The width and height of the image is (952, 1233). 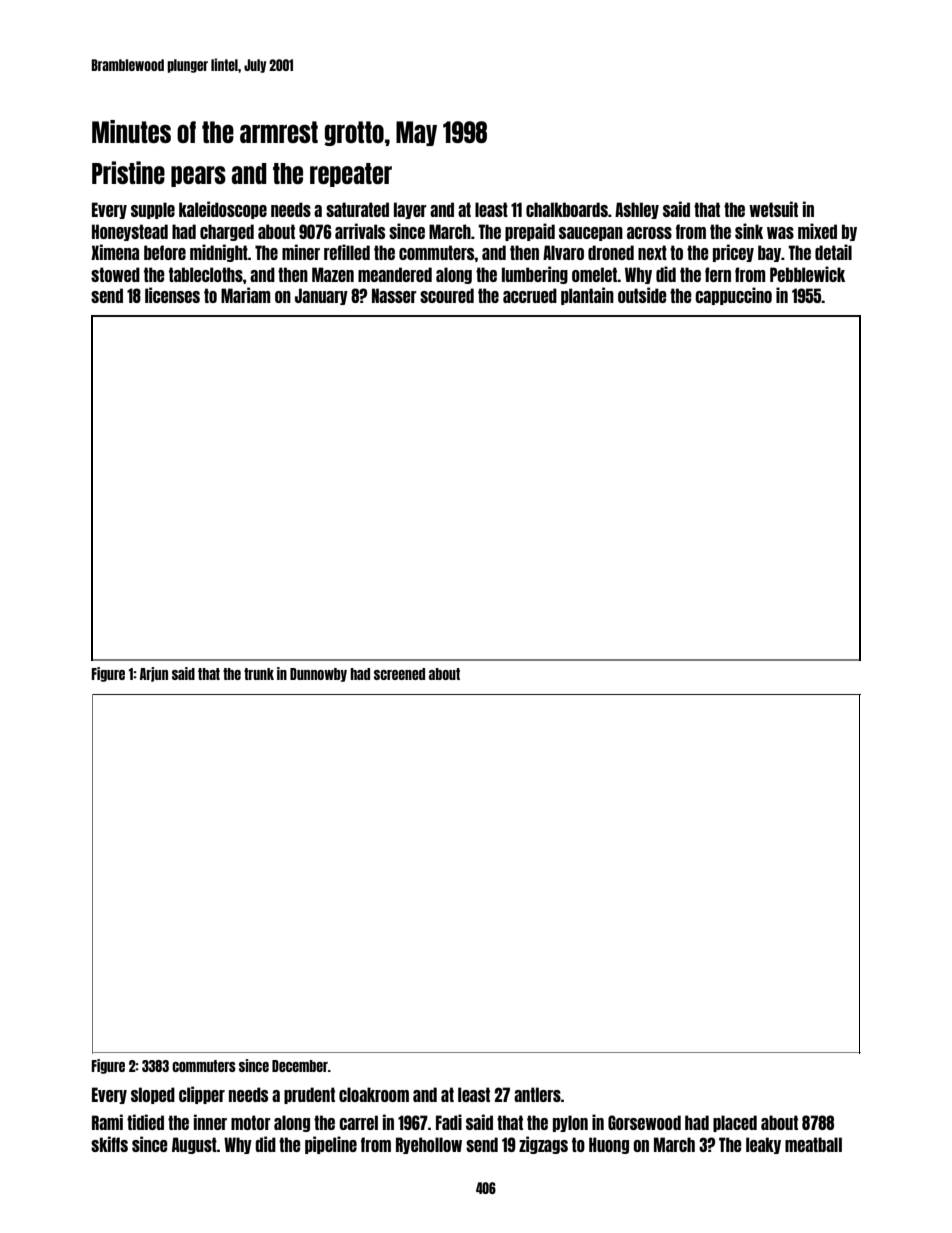 What do you see at coordinates (537, 1094) in the image?
I see `antlers` at bounding box center [537, 1094].
